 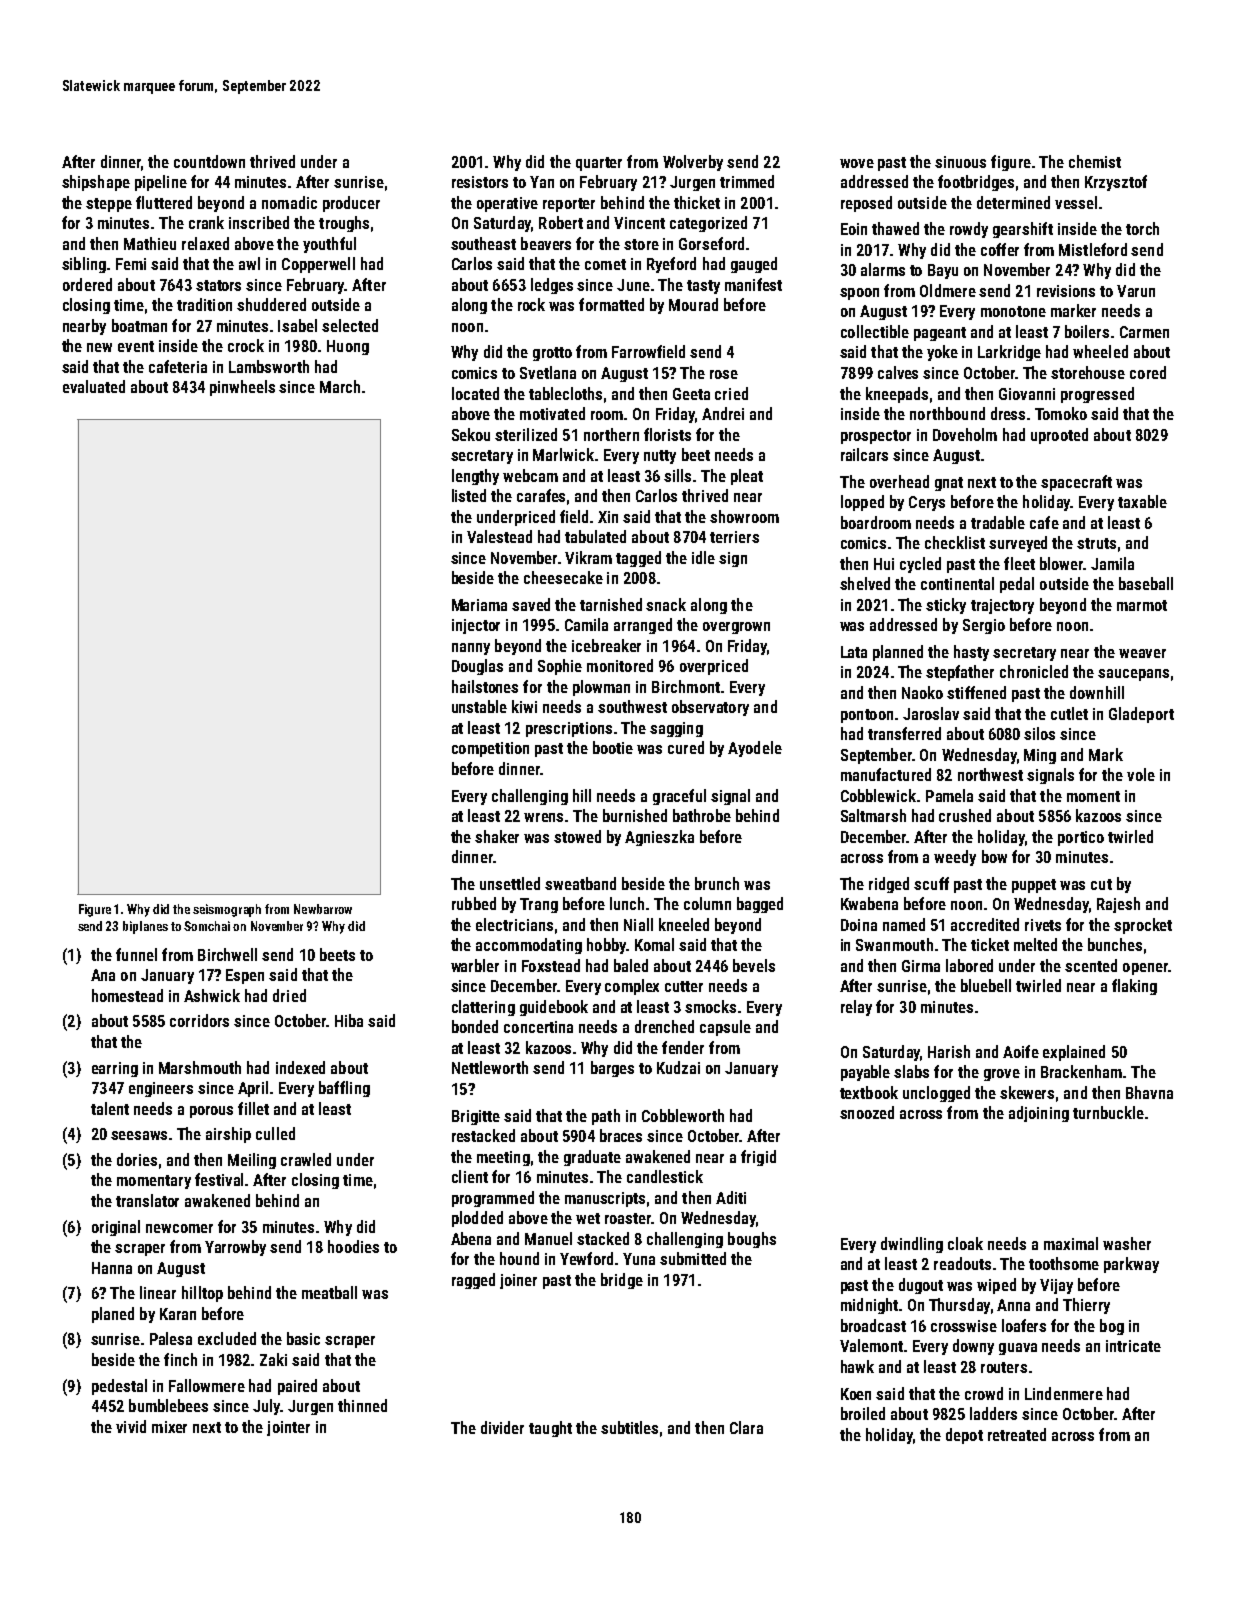 What do you see at coordinates (306, 1159) in the screenshot?
I see `crawled` at bounding box center [306, 1159].
